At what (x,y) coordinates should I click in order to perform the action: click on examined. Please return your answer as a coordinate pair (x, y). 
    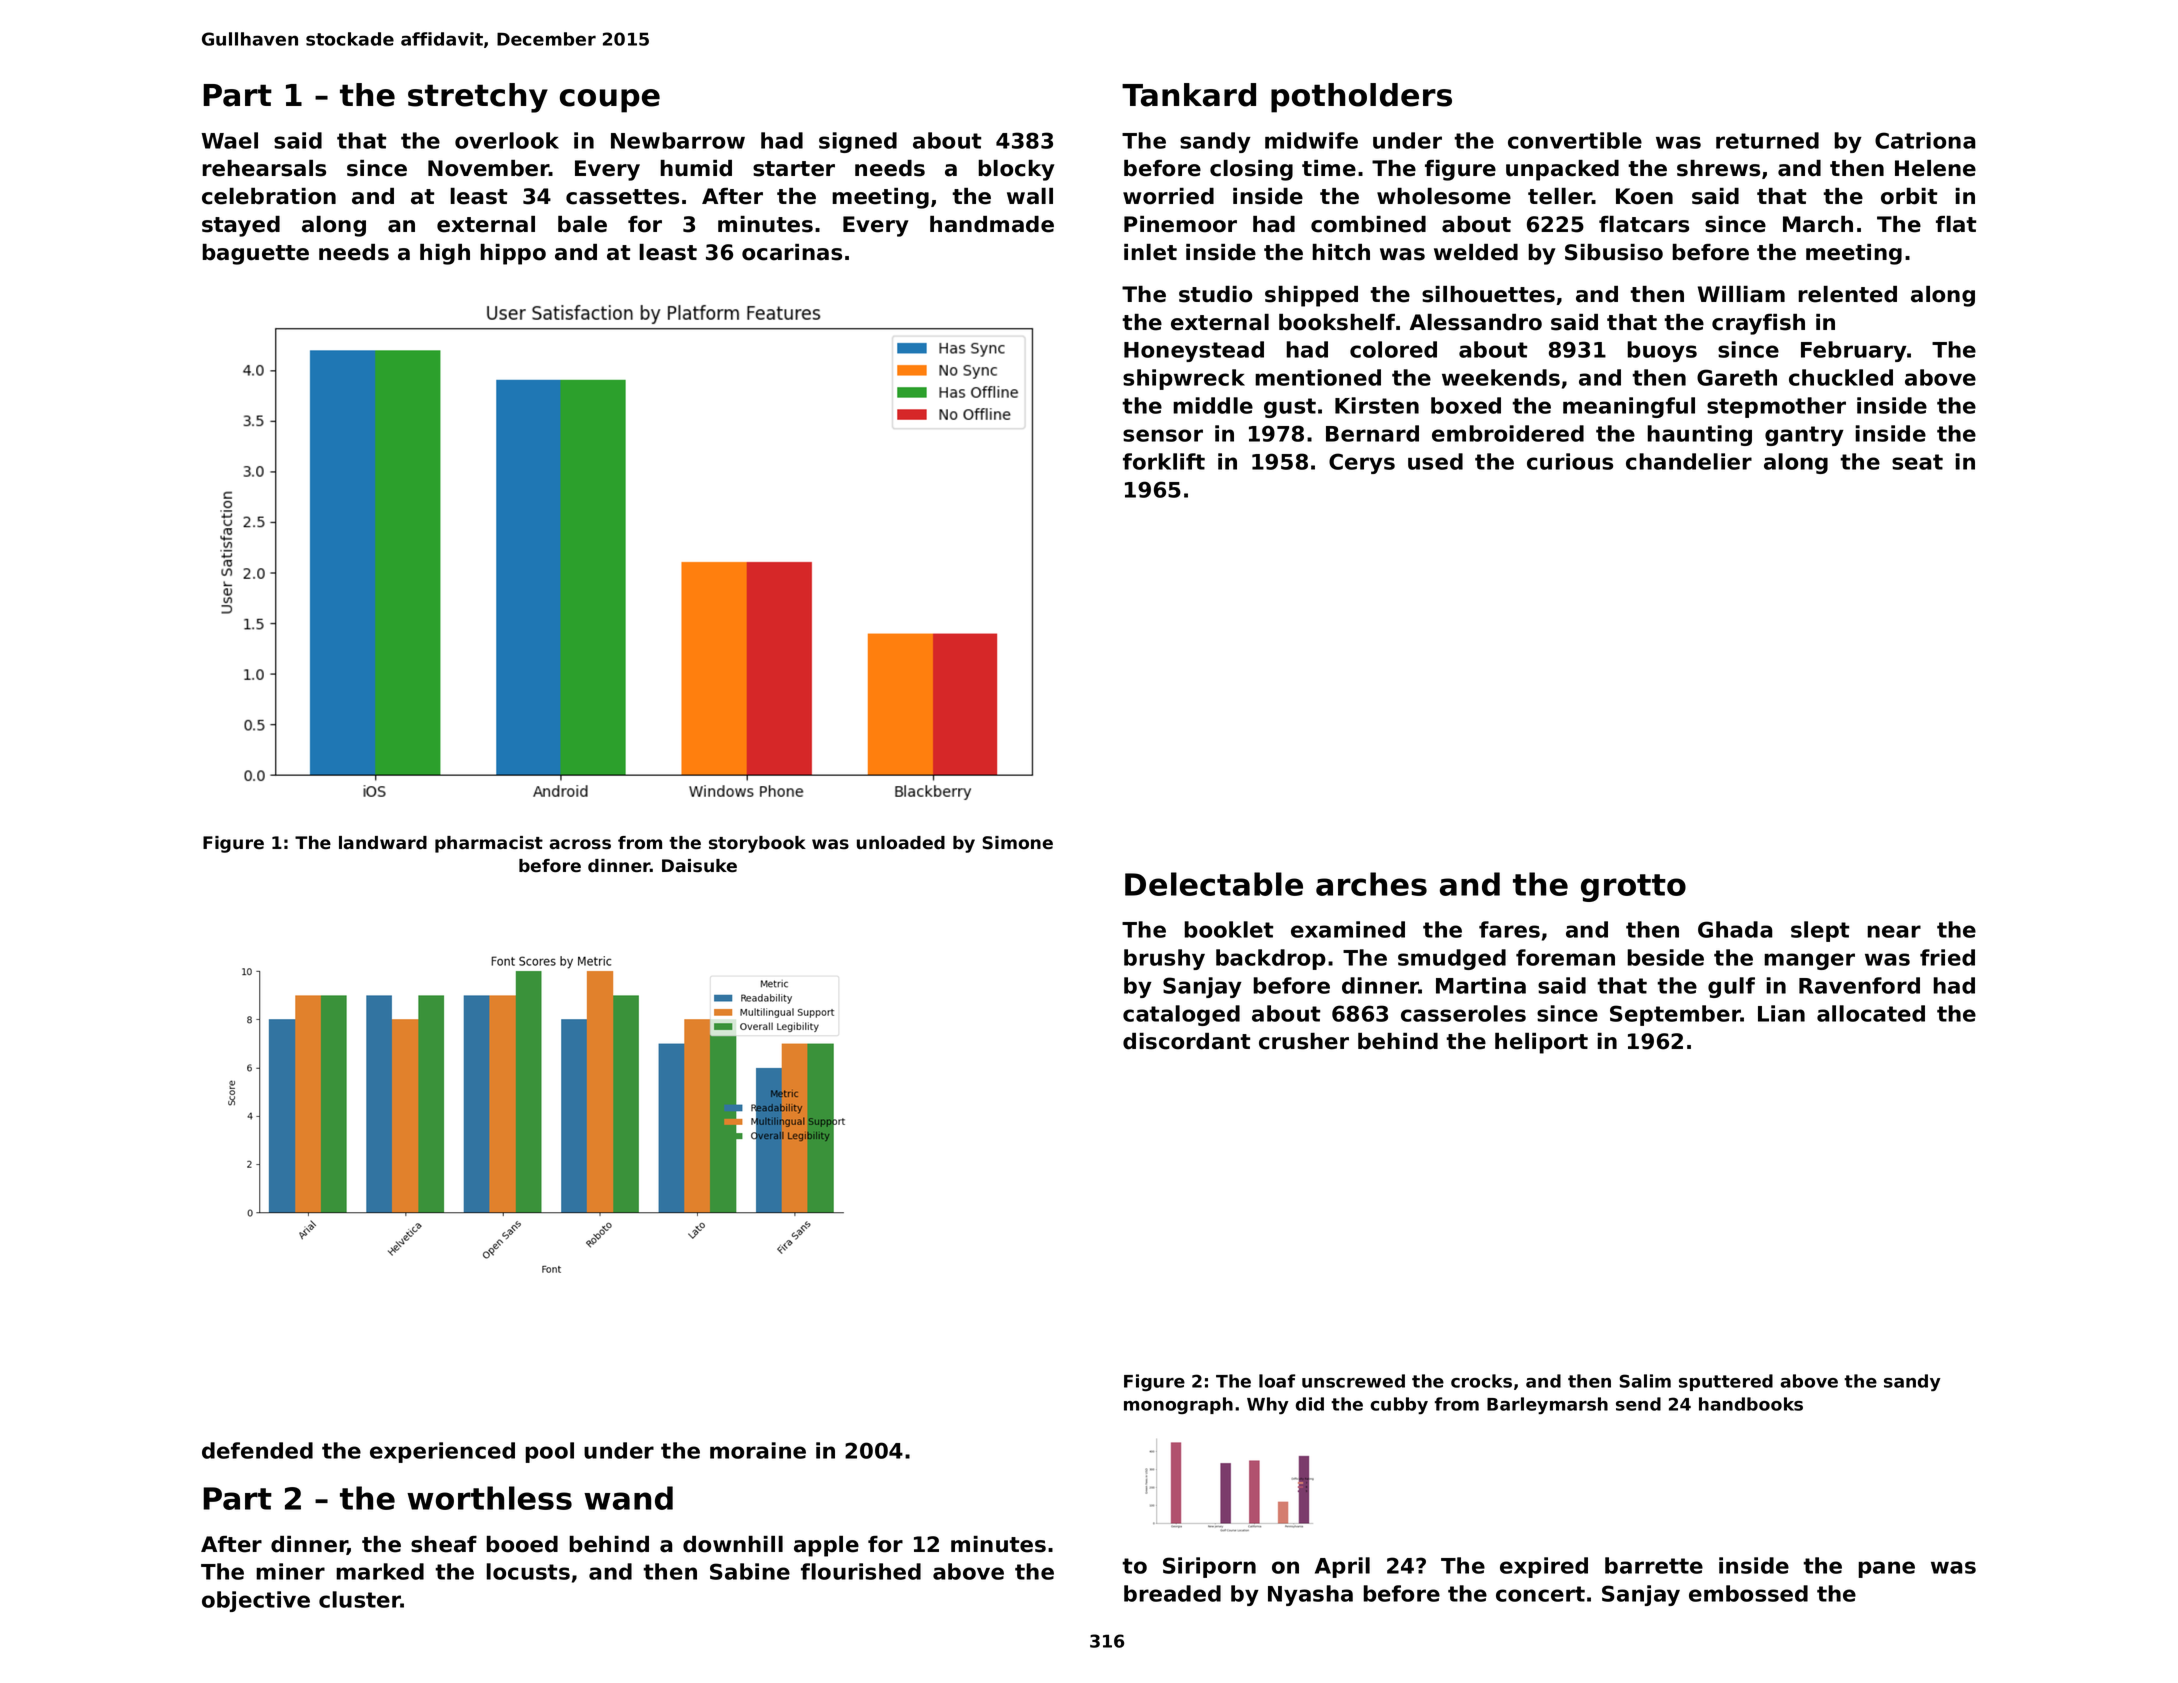
    Looking at the image, I should click on (1348, 929).
